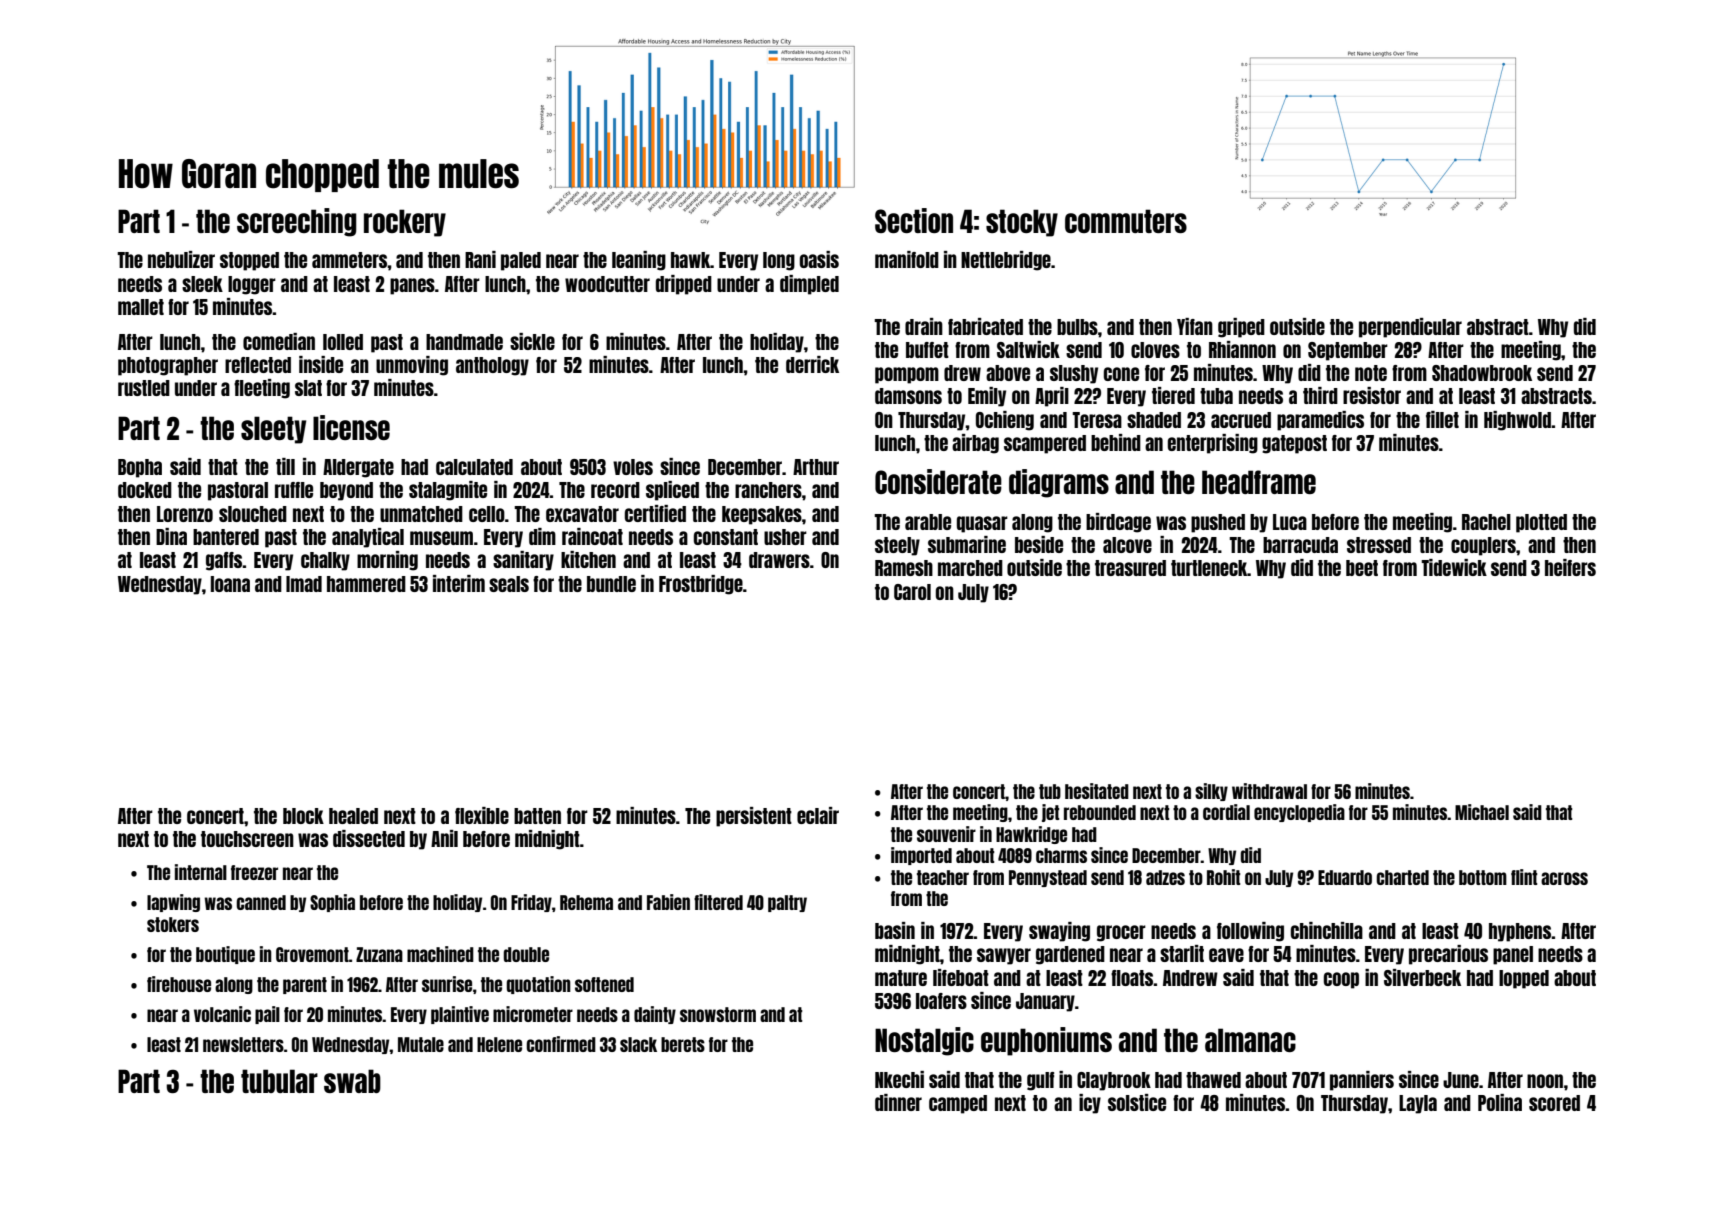  I want to click on perpendicular, so click(1410, 328).
